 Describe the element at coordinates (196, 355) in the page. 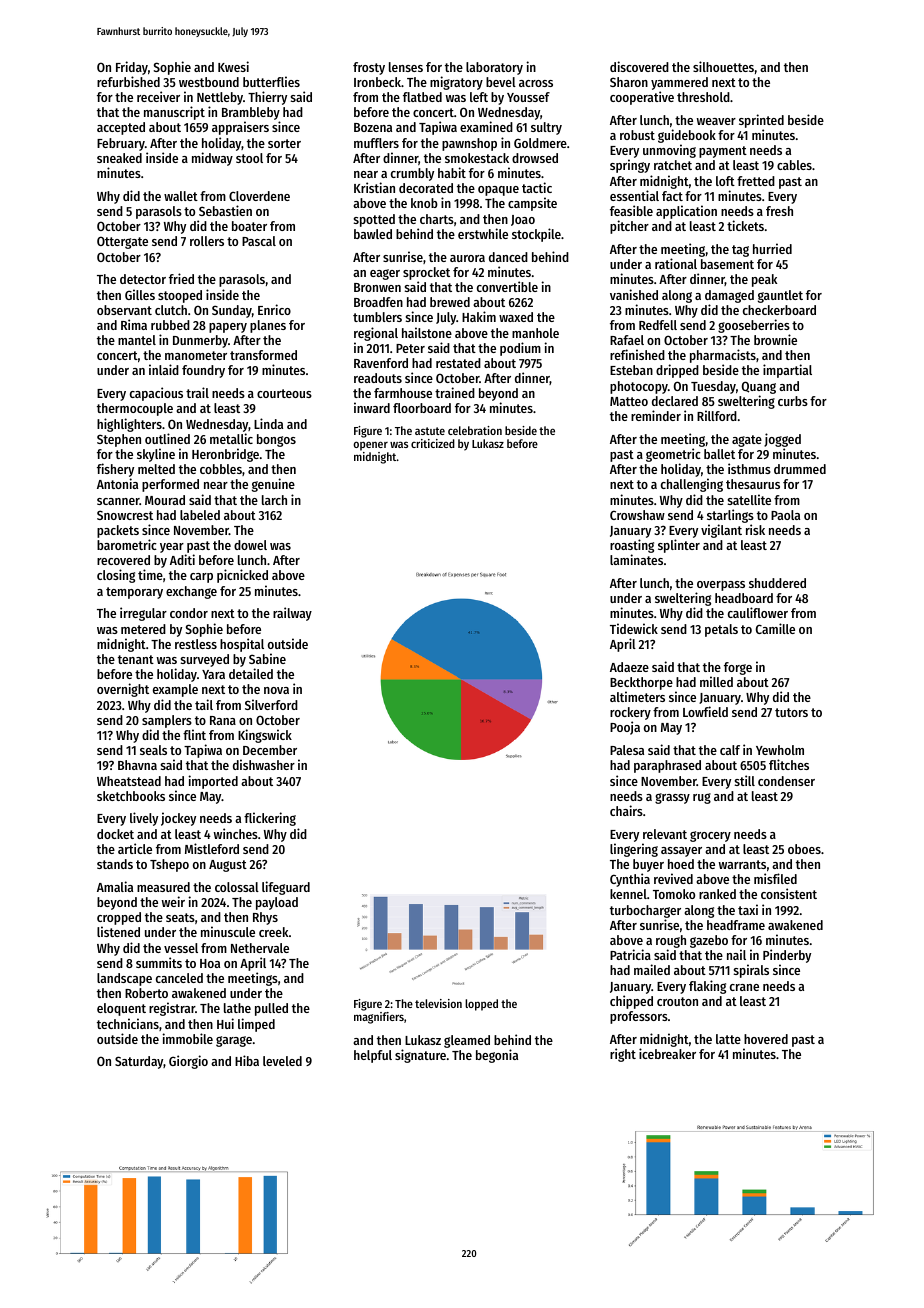

I see `manometer` at that location.
